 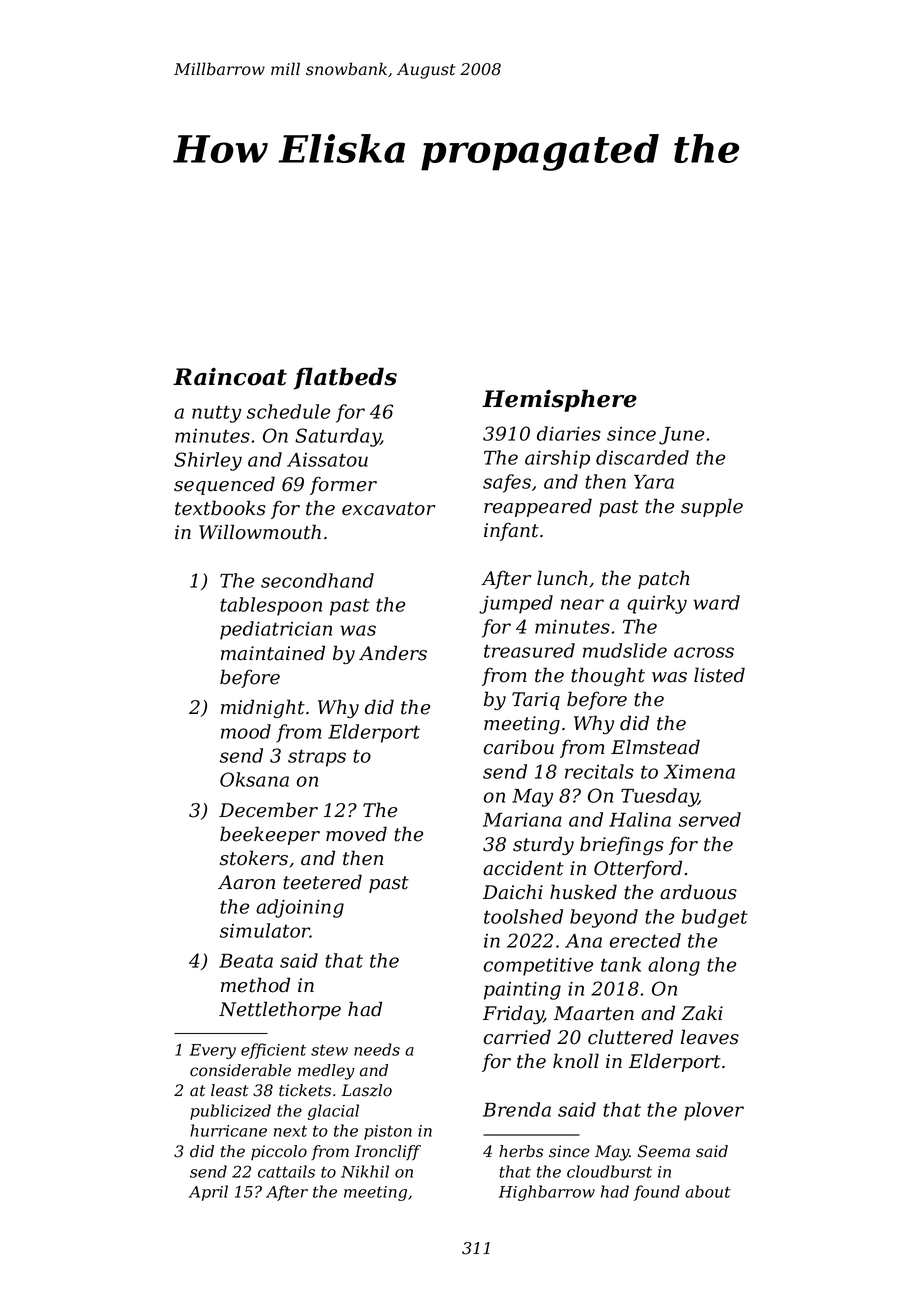 I want to click on December, so click(x=268, y=810).
